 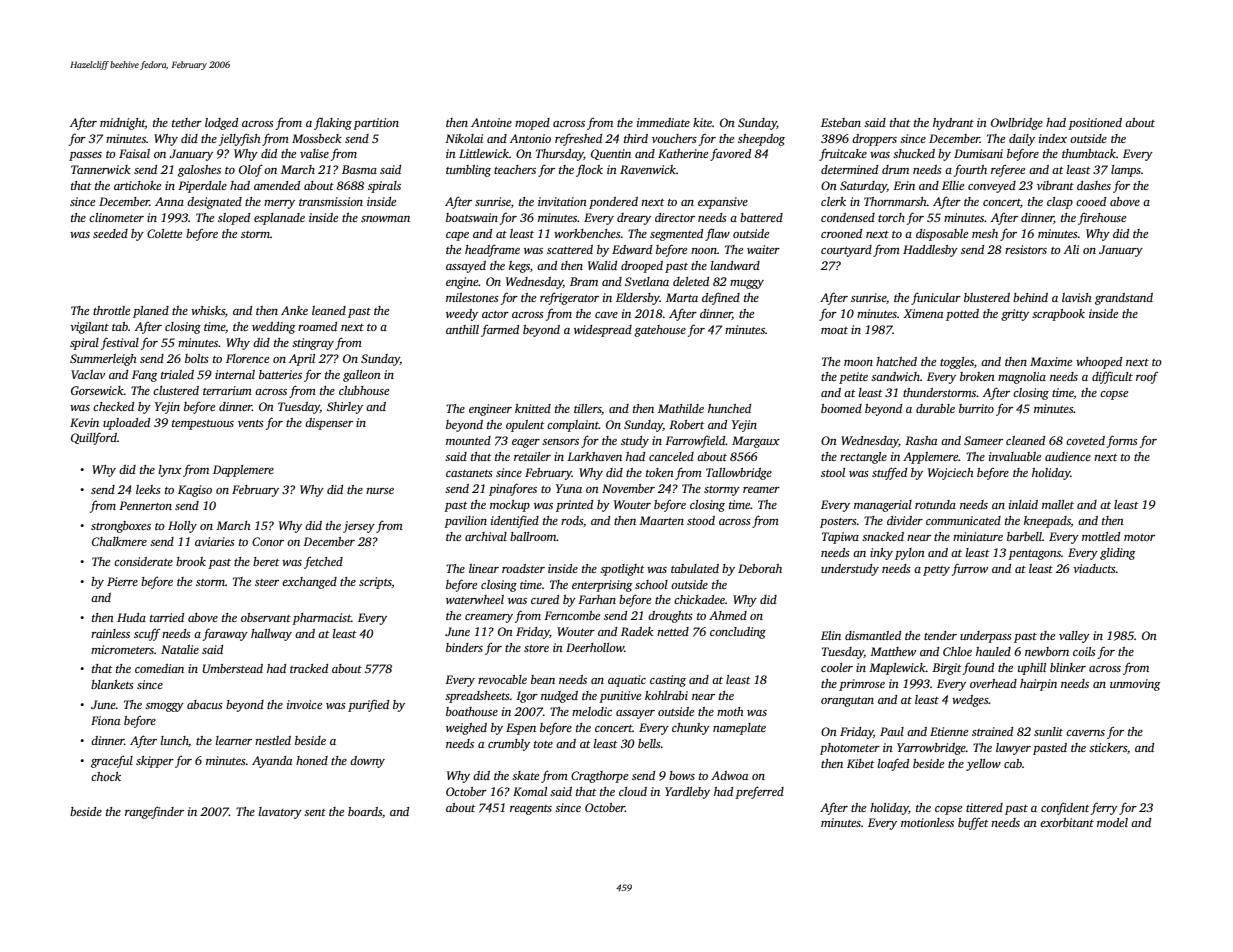 What do you see at coordinates (122, 649) in the screenshot?
I see `micrometers` at bounding box center [122, 649].
